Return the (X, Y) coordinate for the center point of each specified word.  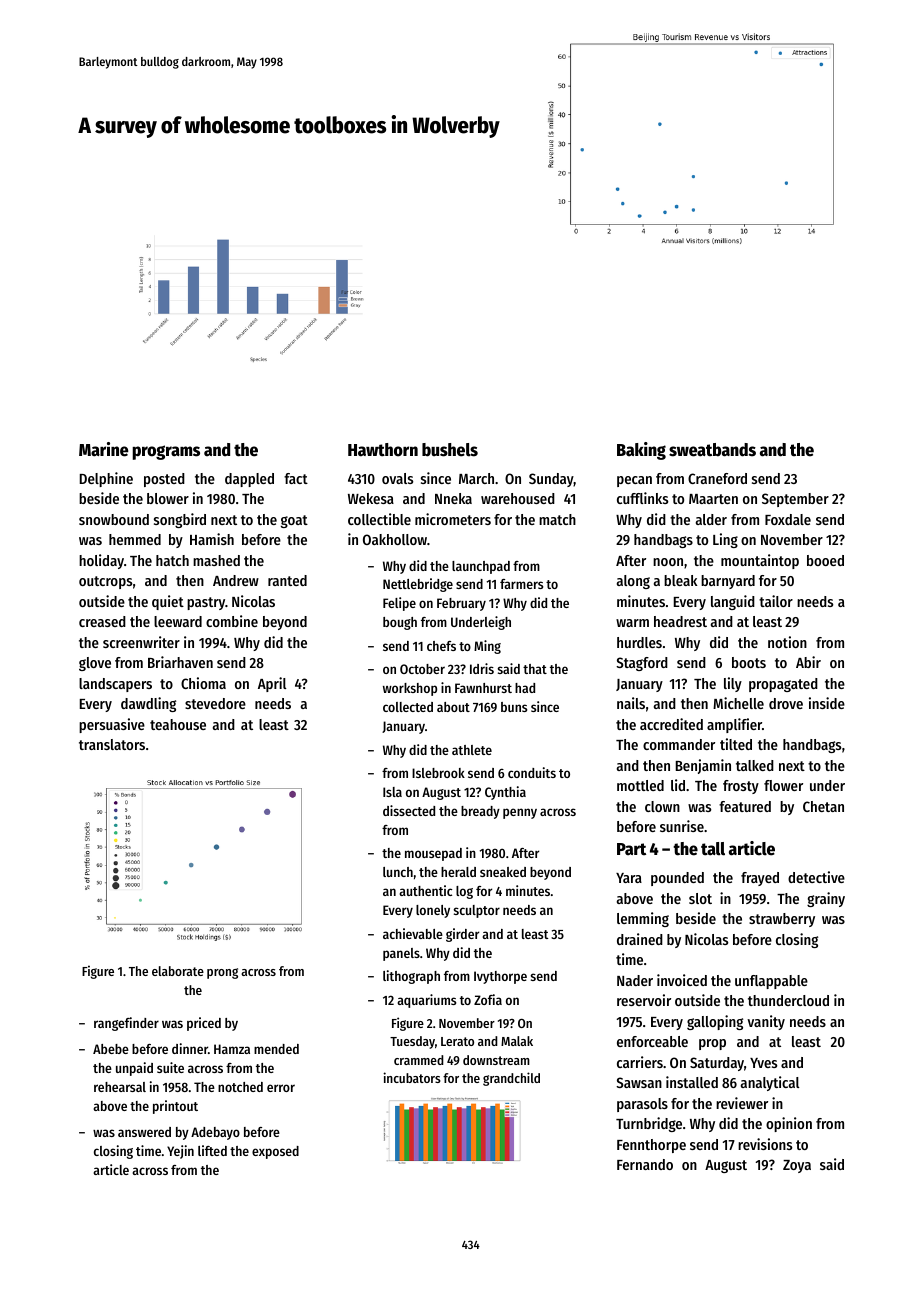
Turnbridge (649, 1124)
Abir (808, 662)
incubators (412, 1077)
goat (294, 521)
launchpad (481, 567)
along (633, 582)
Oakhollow (395, 539)
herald (458, 872)
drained (640, 939)
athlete (472, 750)
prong (222, 973)
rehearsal (120, 1087)
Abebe (111, 1049)
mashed (216, 560)
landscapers (115, 685)
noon (668, 562)
